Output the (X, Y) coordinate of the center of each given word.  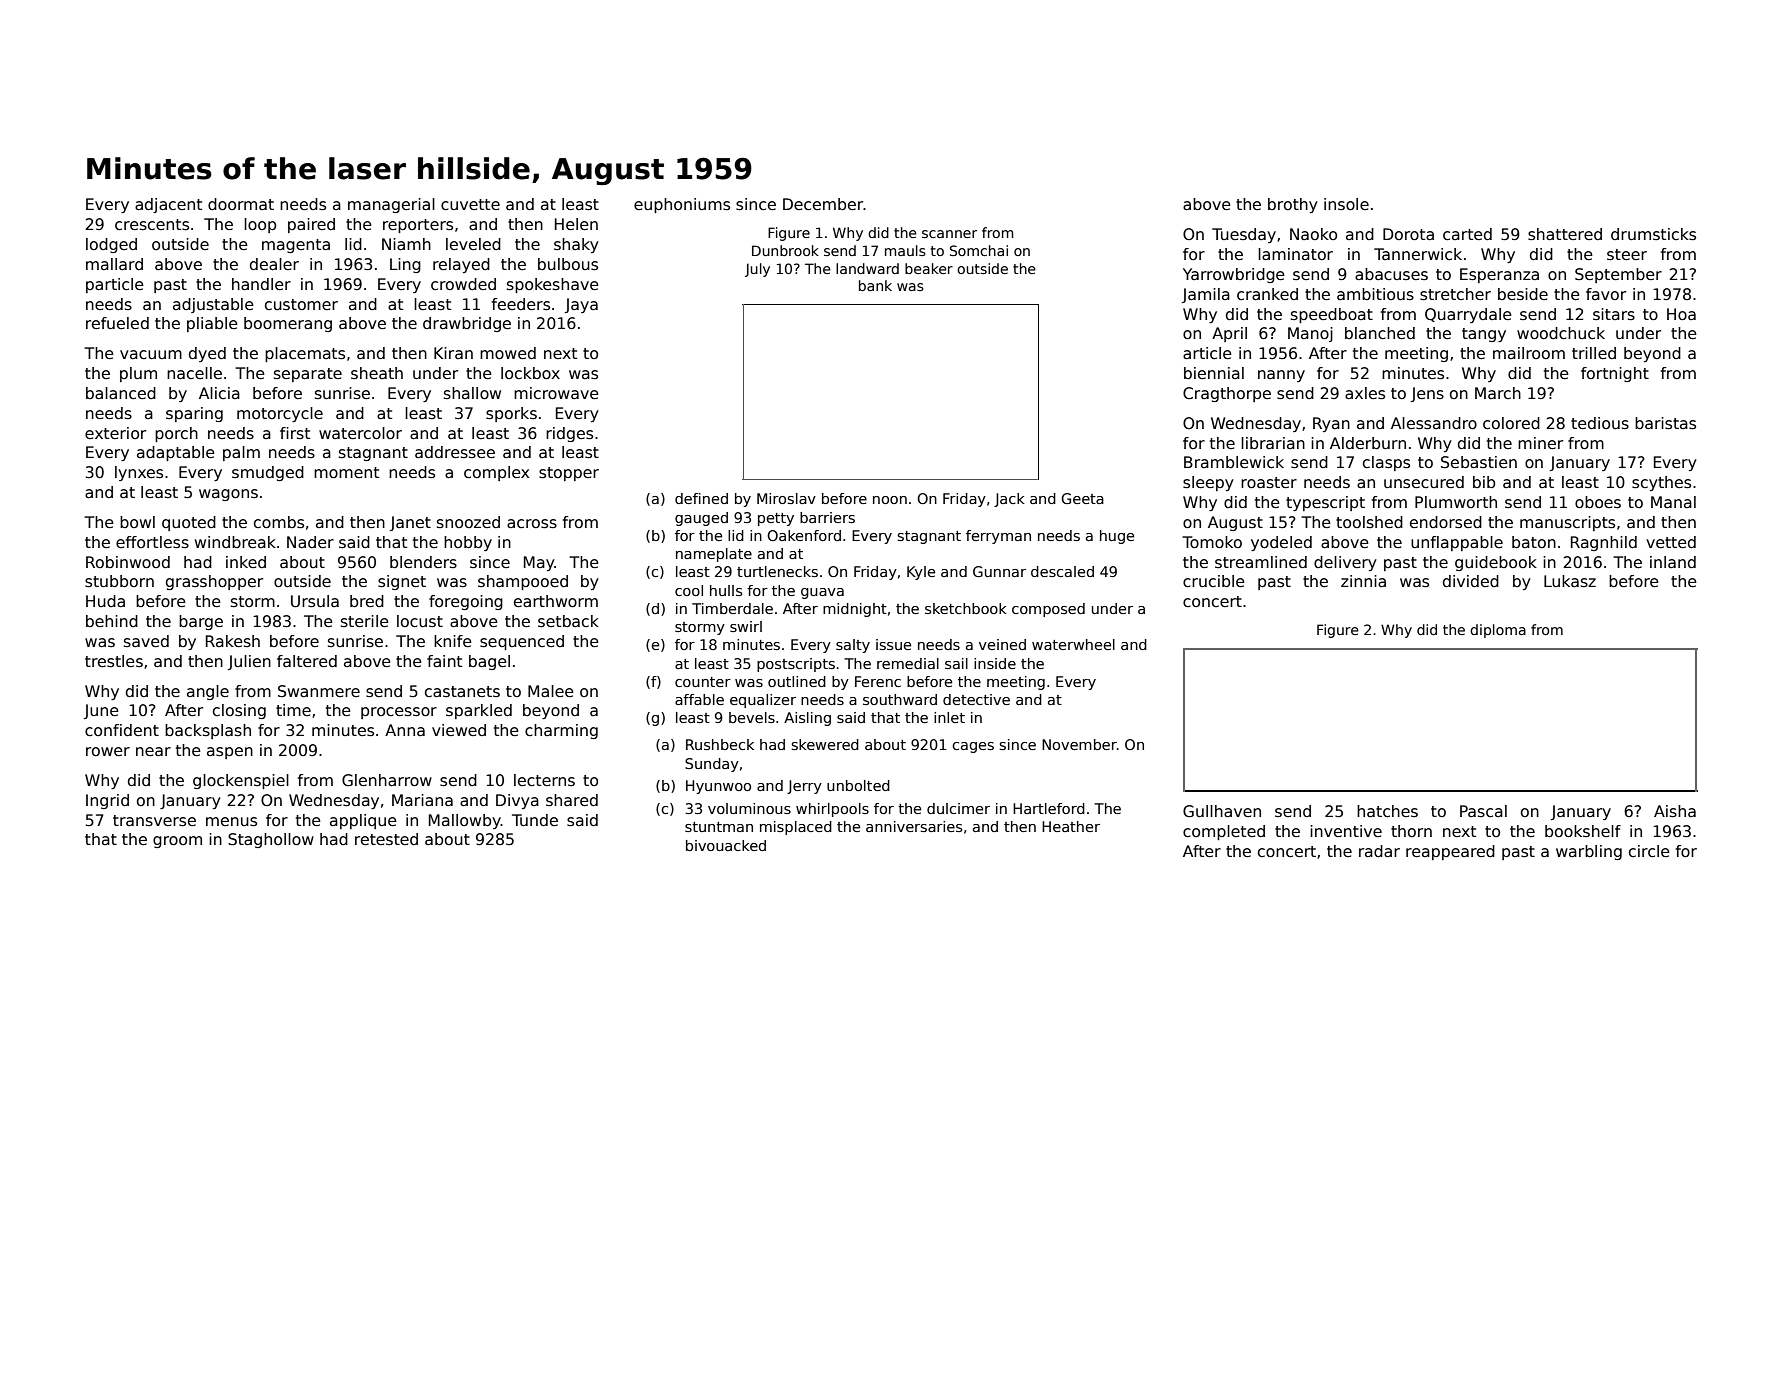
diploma (1498, 631)
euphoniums (682, 205)
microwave (556, 393)
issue (893, 644)
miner (1540, 443)
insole (1346, 204)
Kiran (453, 353)
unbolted (858, 785)
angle (208, 692)
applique (363, 821)
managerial (391, 205)
